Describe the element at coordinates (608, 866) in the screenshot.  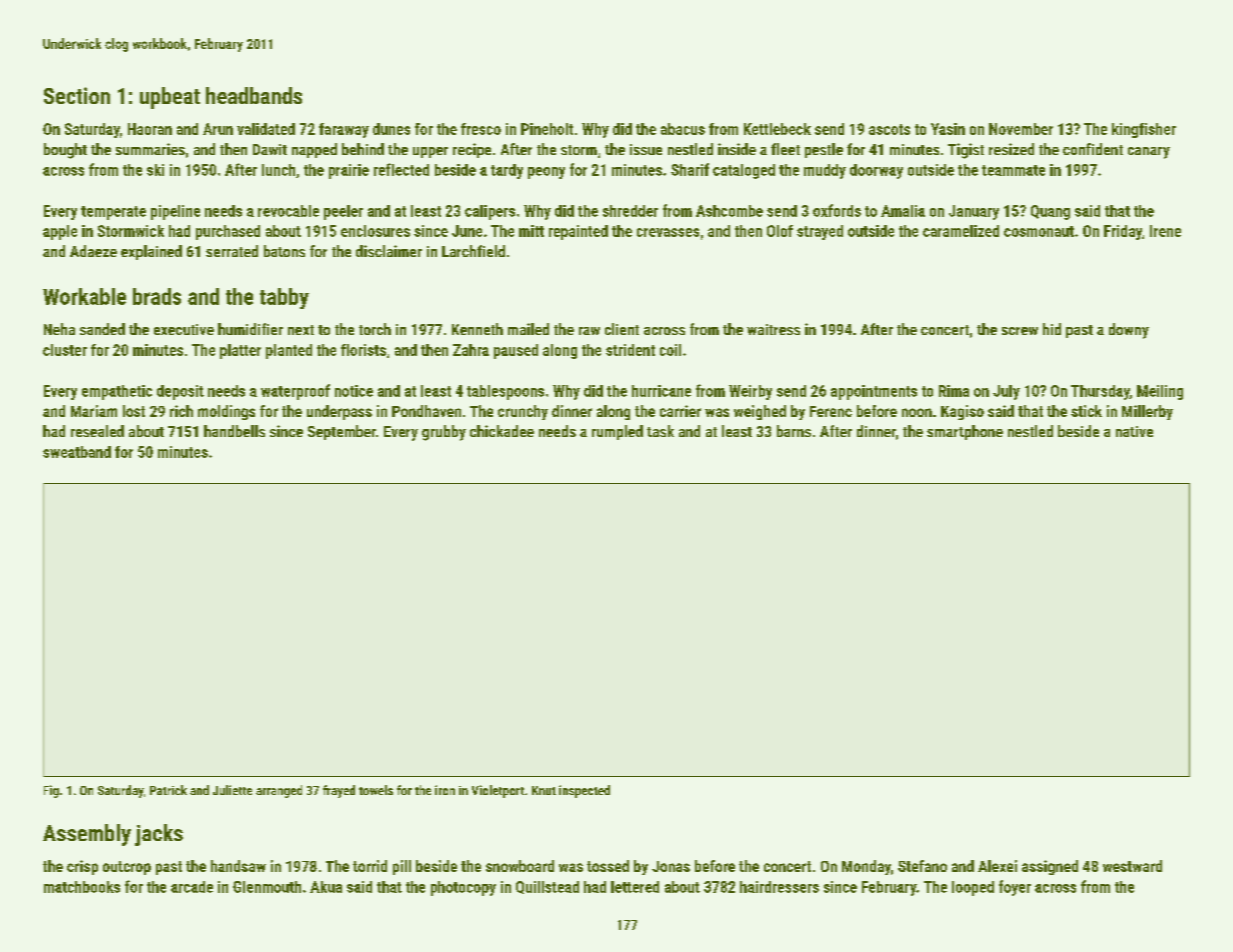
I see `tossed` at that location.
